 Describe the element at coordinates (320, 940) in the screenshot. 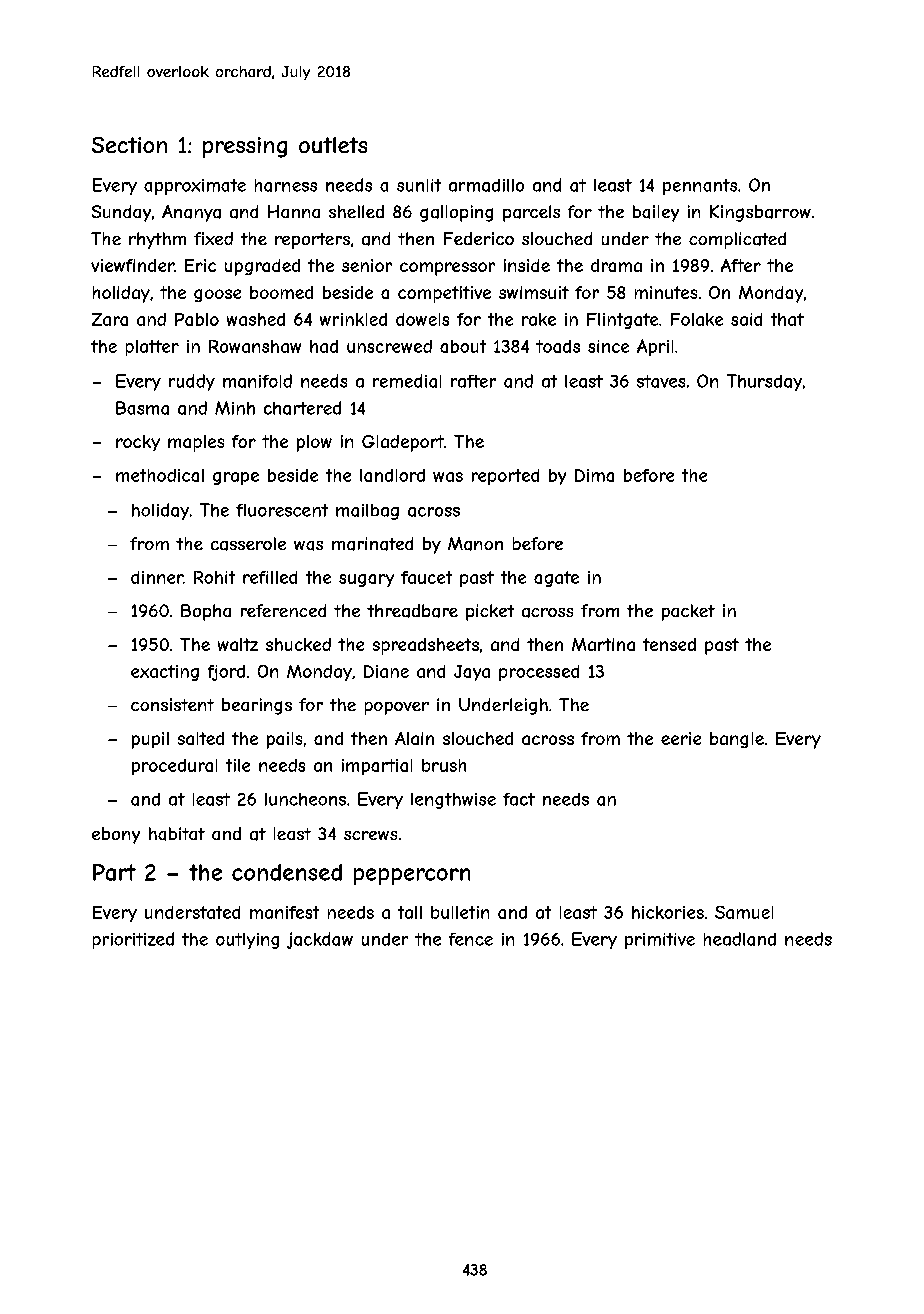

I see `jackdaw` at that location.
